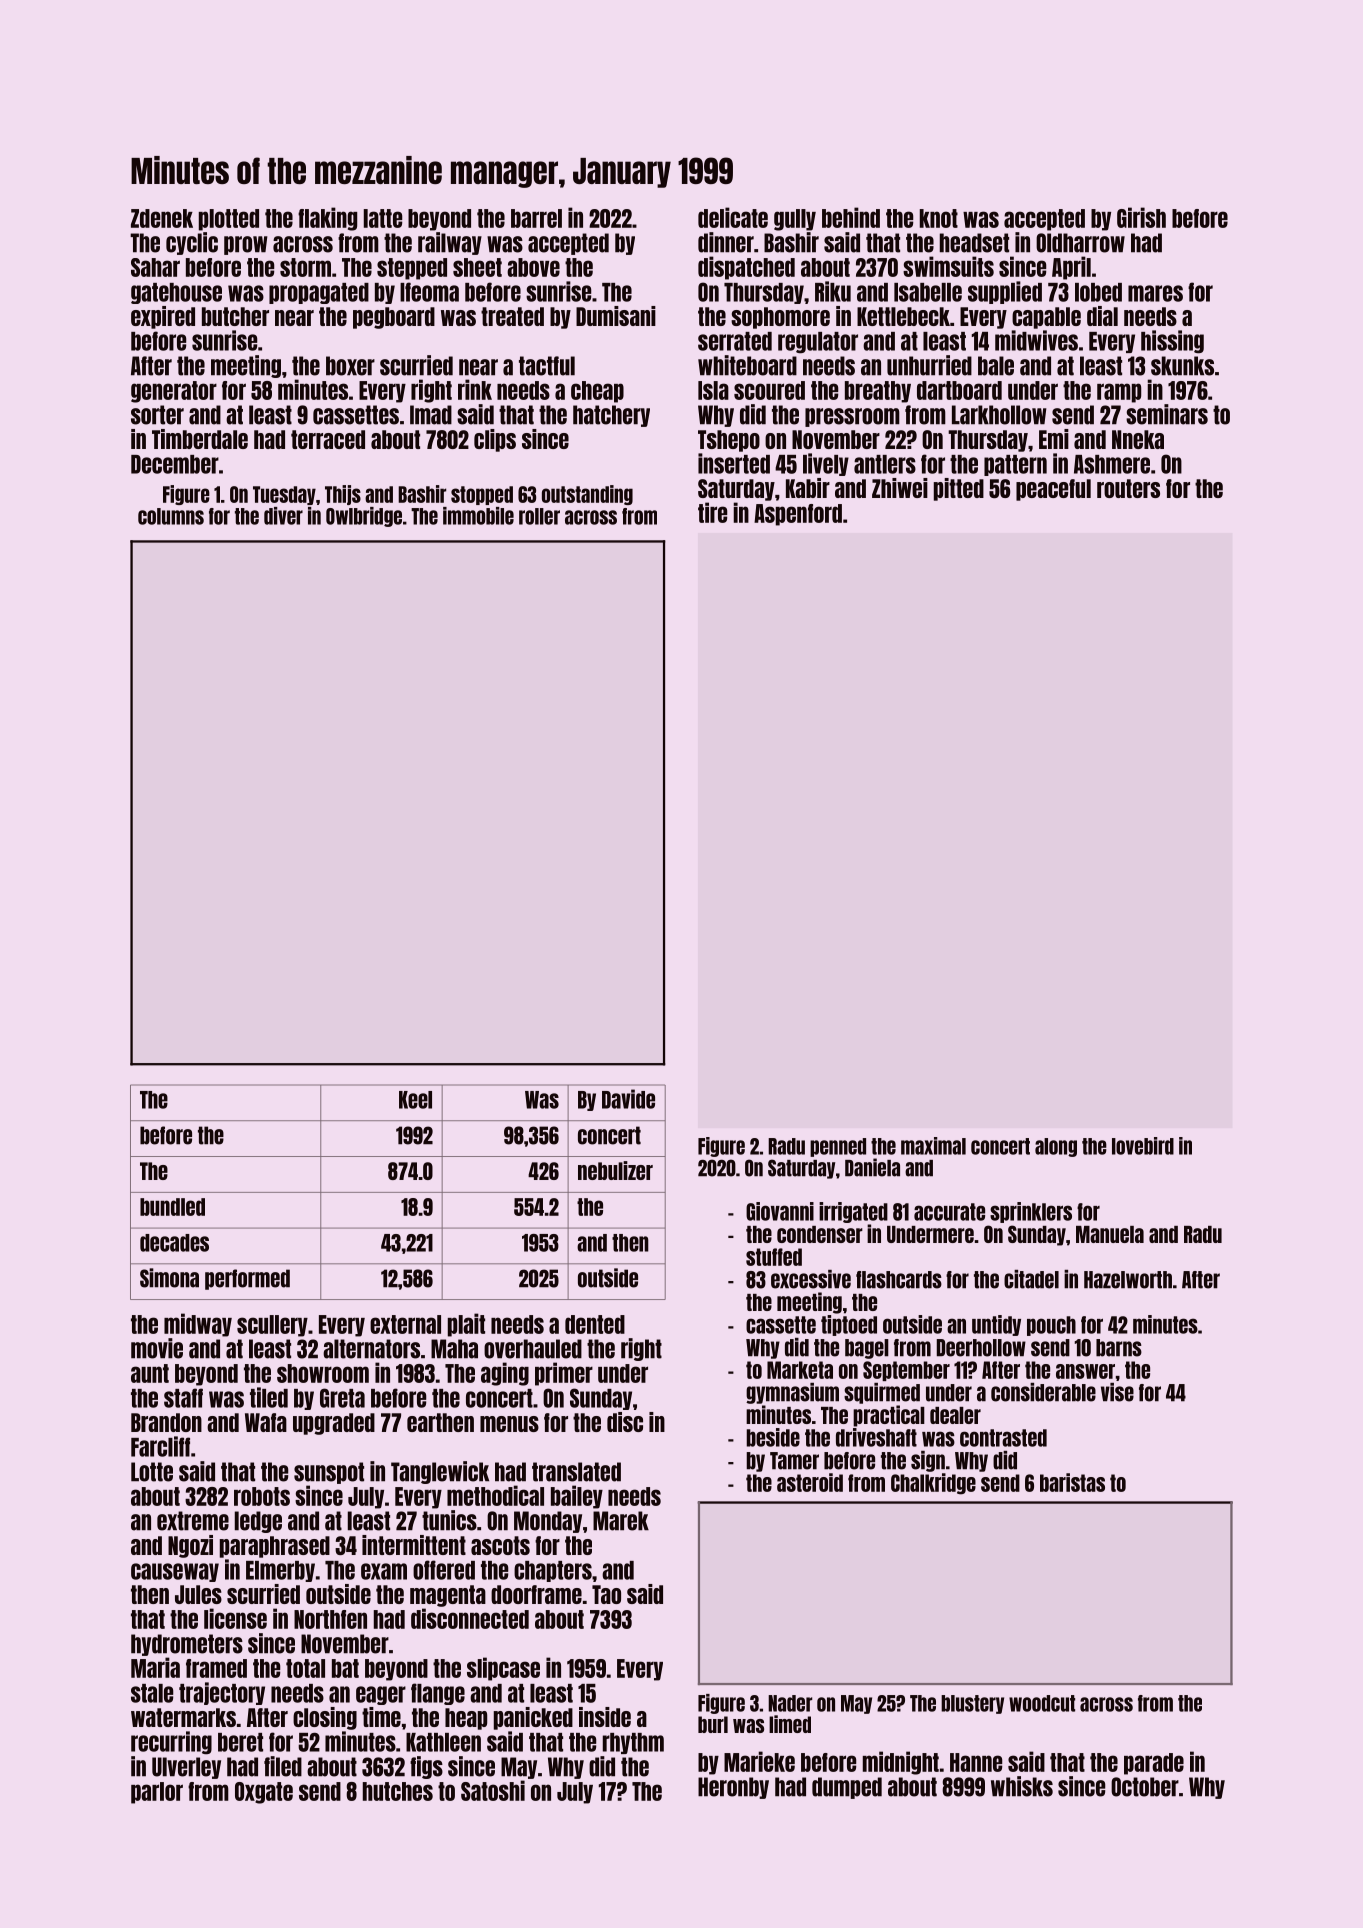 The height and width of the screenshot is (1928, 1363). I want to click on baristas, so click(1072, 1482).
